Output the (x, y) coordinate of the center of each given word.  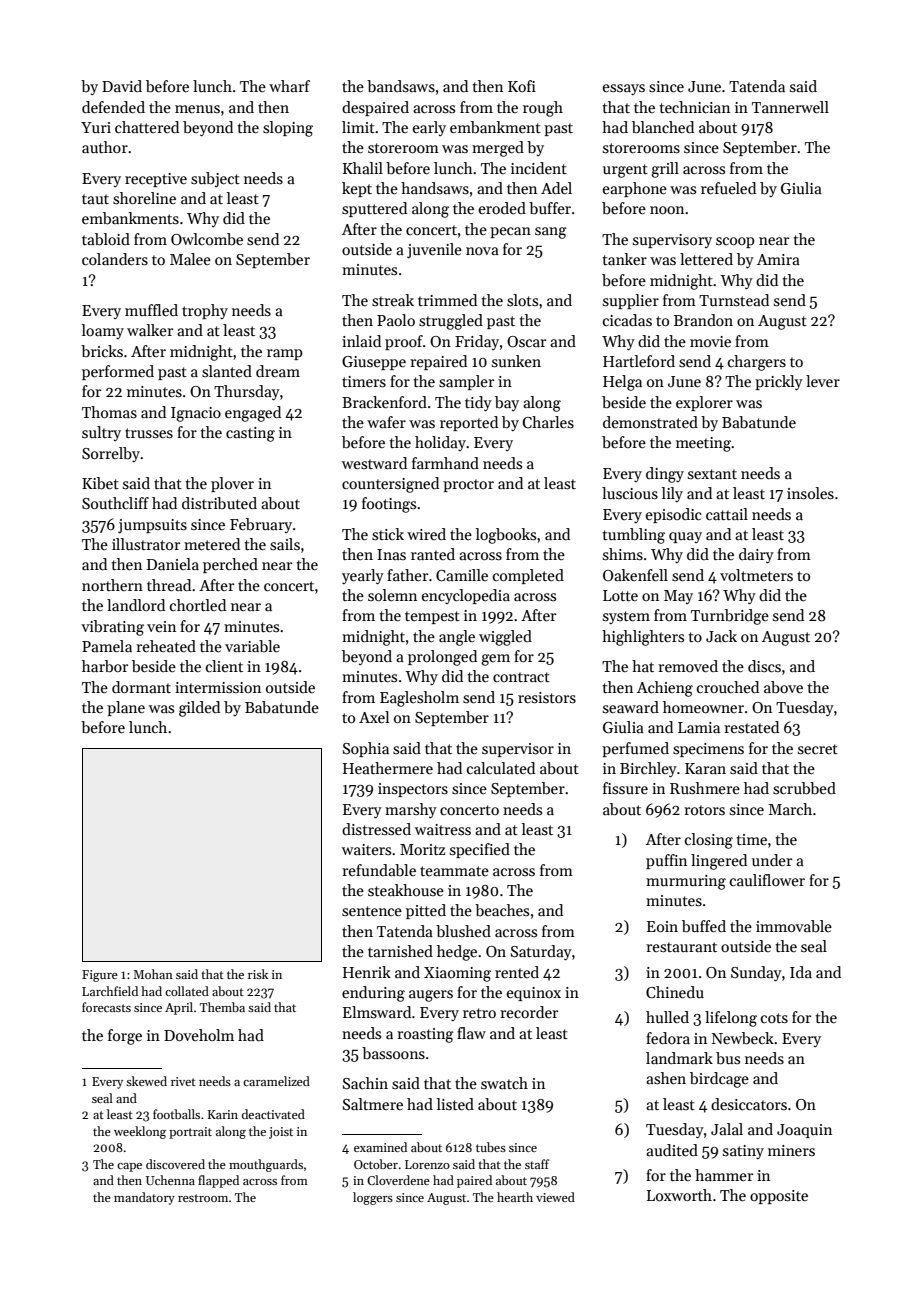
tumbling (633, 536)
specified (480, 850)
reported (469, 423)
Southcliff (115, 503)
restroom (203, 1198)
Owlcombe (207, 239)
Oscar (526, 342)
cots (774, 1018)
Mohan (153, 974)
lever (823, 381)
